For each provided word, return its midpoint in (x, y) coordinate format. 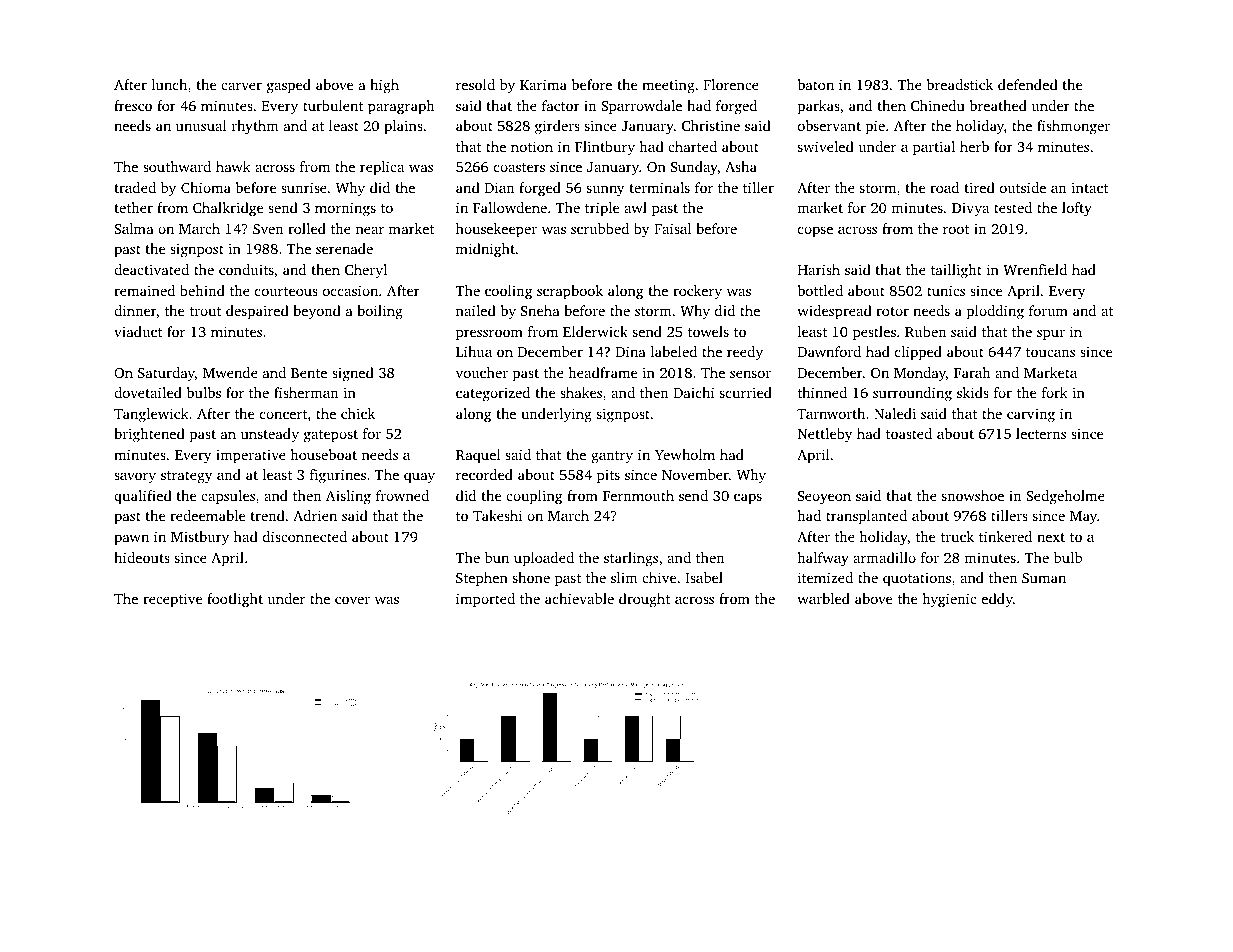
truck (957, 536)
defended (1028, 84)
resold (475, 84)
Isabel (704, 577)
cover (352, 600)
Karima (543, 84)
